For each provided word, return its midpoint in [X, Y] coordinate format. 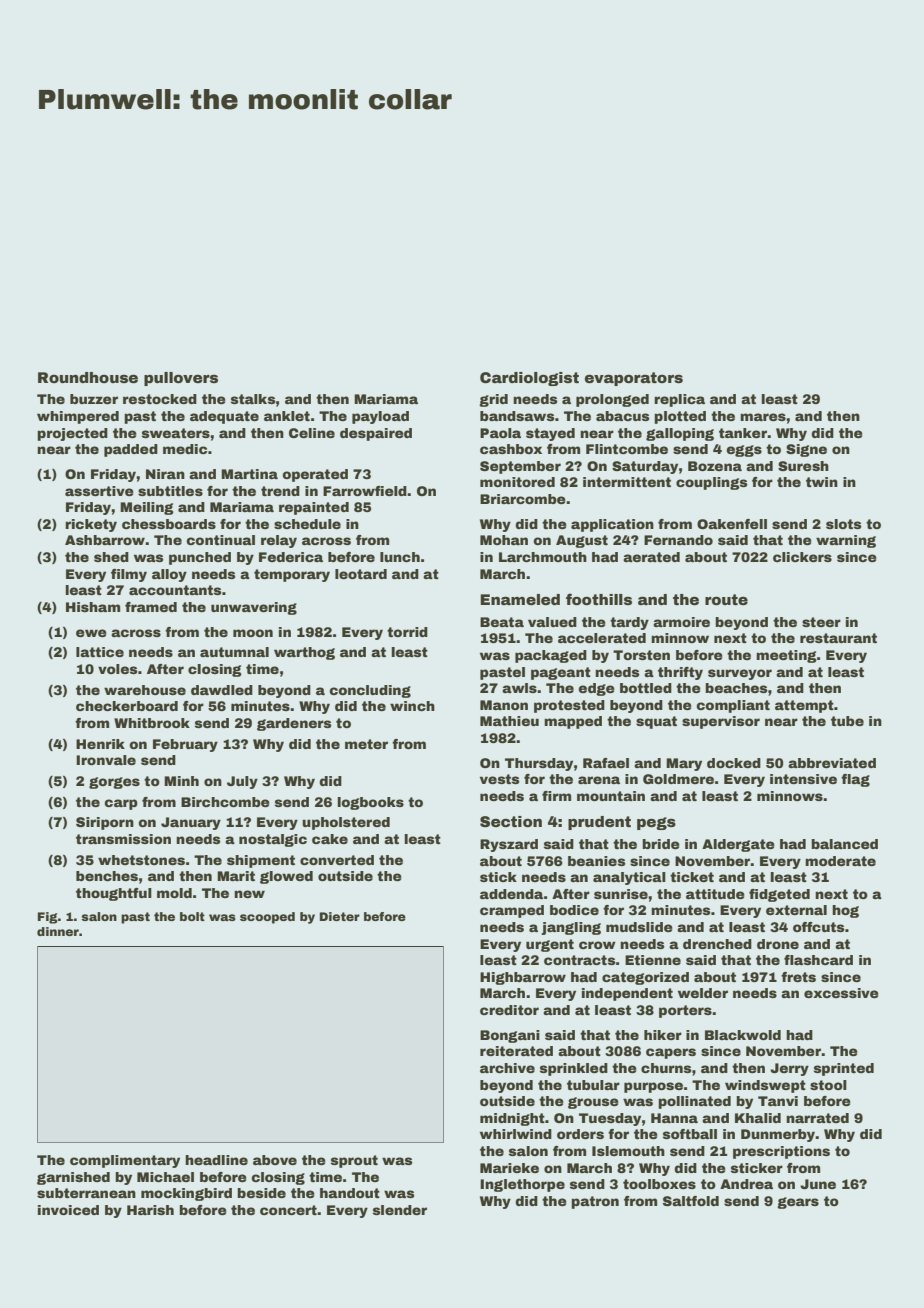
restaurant [838, 638]
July [242, 782]
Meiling [147, 508]
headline [216, 1160]
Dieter [340, 916]
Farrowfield [365, 491]
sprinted [844, 1069]
